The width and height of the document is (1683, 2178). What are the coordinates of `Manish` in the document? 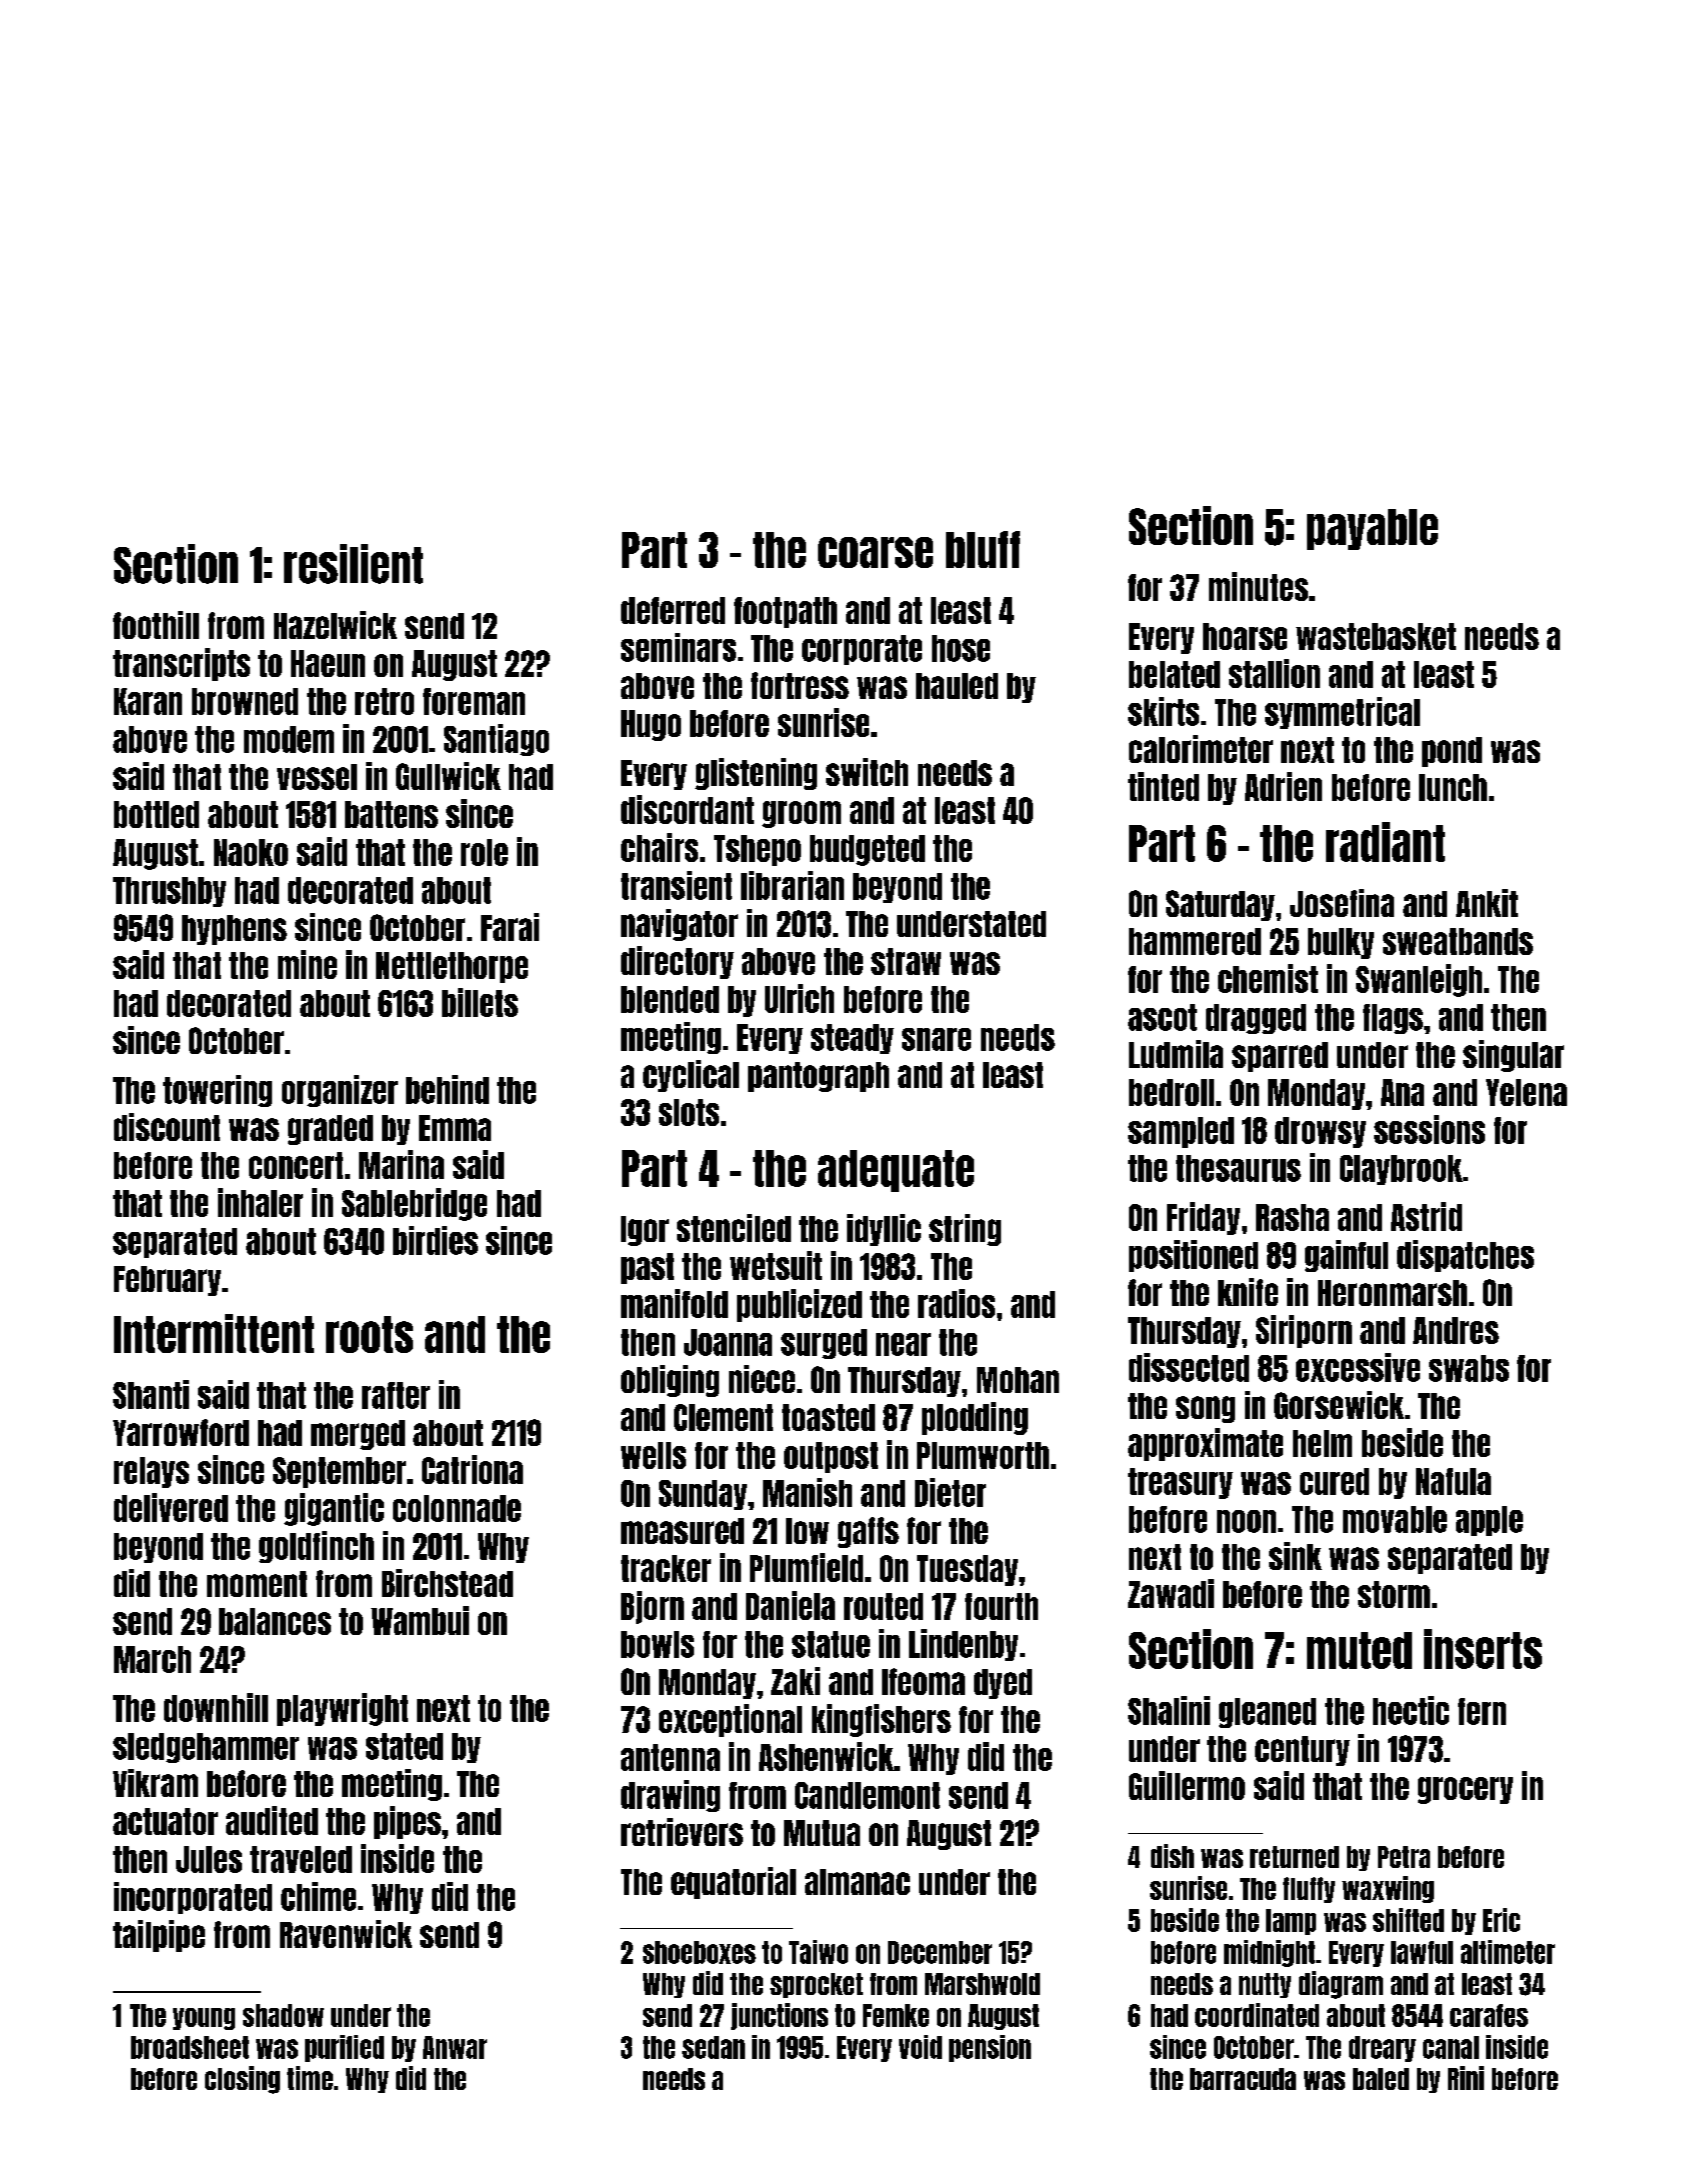 It's located at (807, 1492).
